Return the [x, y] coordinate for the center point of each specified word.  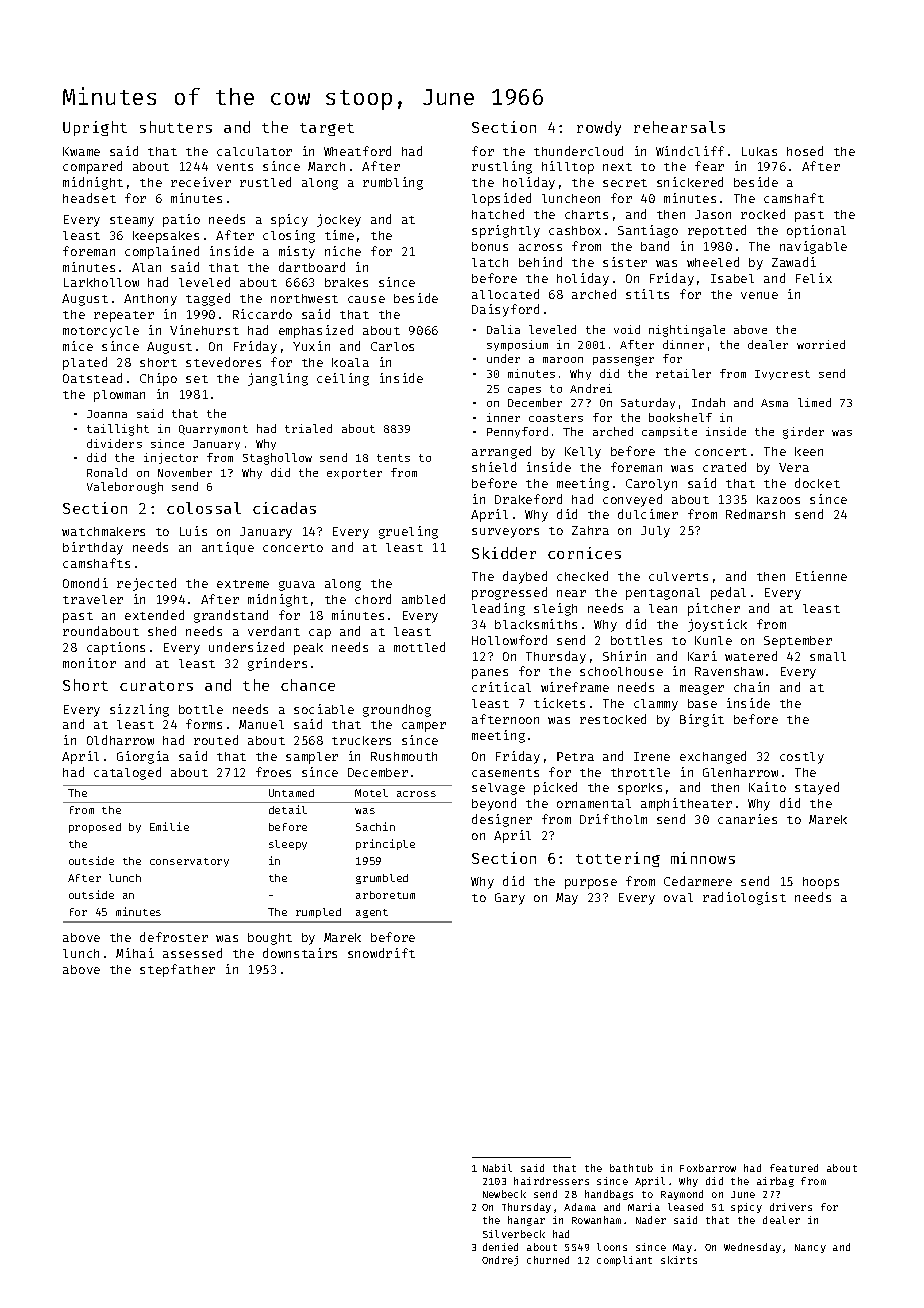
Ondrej [500, 1261]
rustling [502, 167]
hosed [805, 151]
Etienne [821, 576]
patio [181, 220]
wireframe [575, 687]
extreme [243, 584]
